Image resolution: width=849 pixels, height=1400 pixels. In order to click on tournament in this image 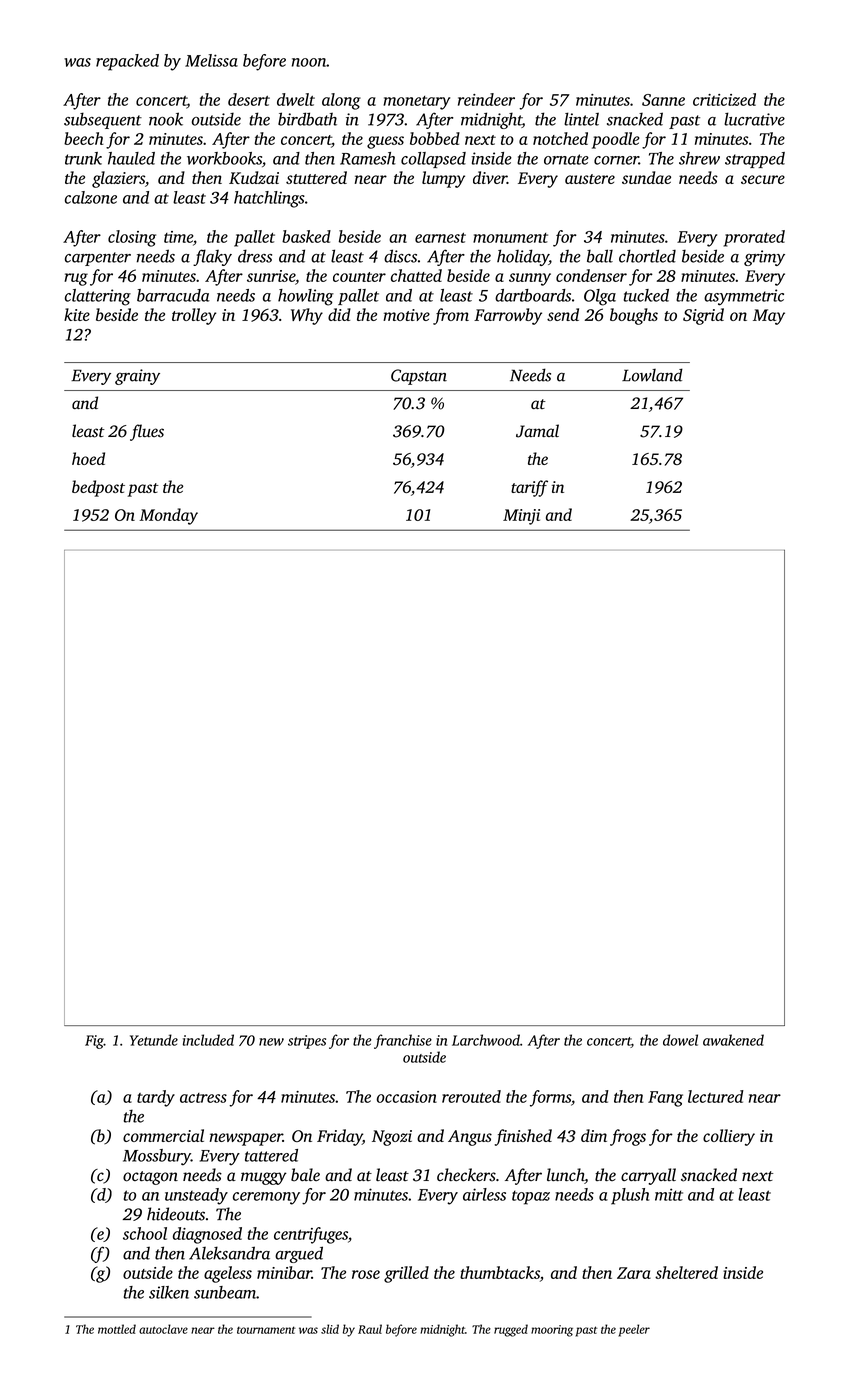, I will do `click(266, 1330)`.
